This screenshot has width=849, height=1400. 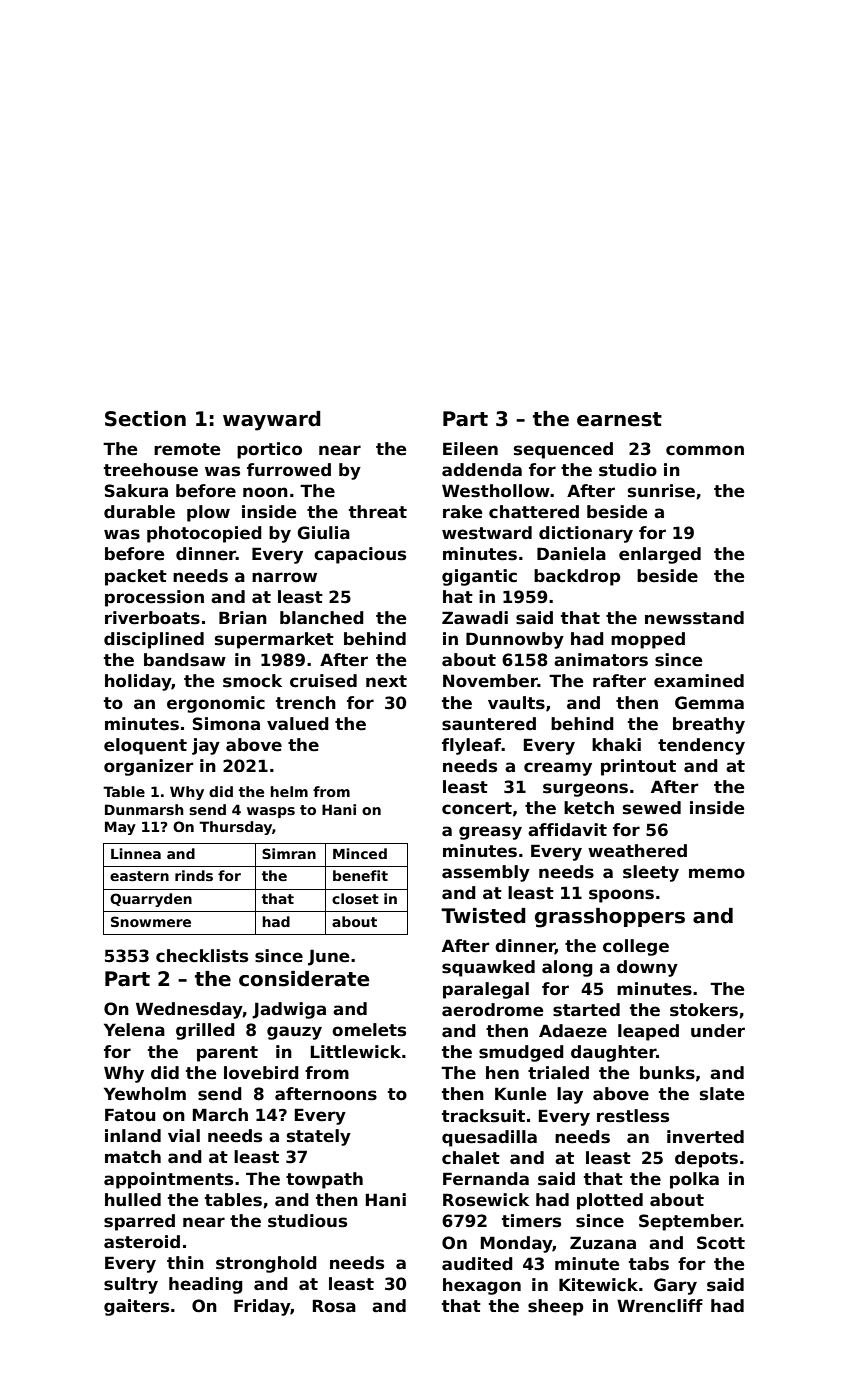 What do you see at coordinates (486, 873) in the screenshot?
I see `assembly` at bounding box center [486, 873].
